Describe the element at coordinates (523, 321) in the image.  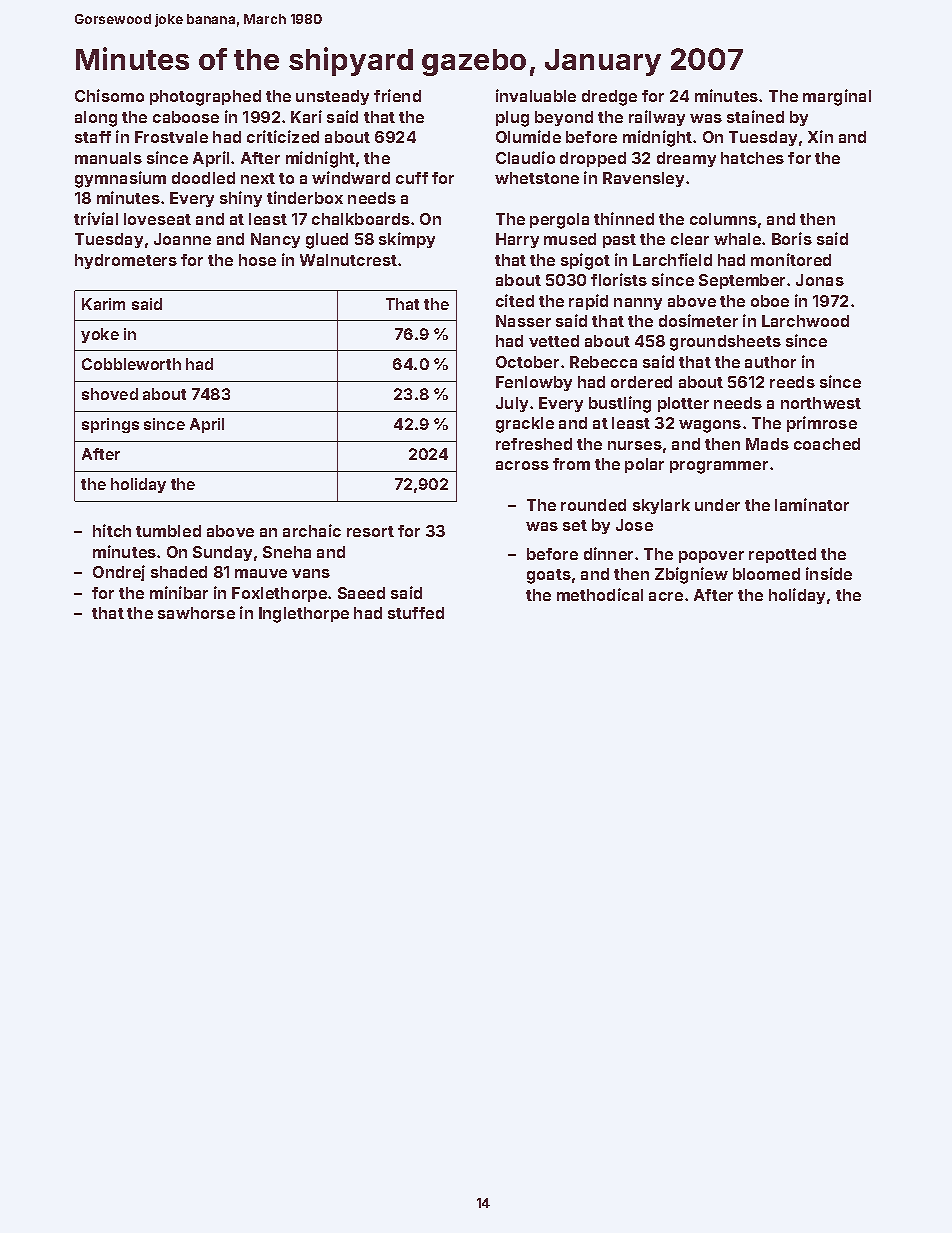
I see `Nasser` at that location.
